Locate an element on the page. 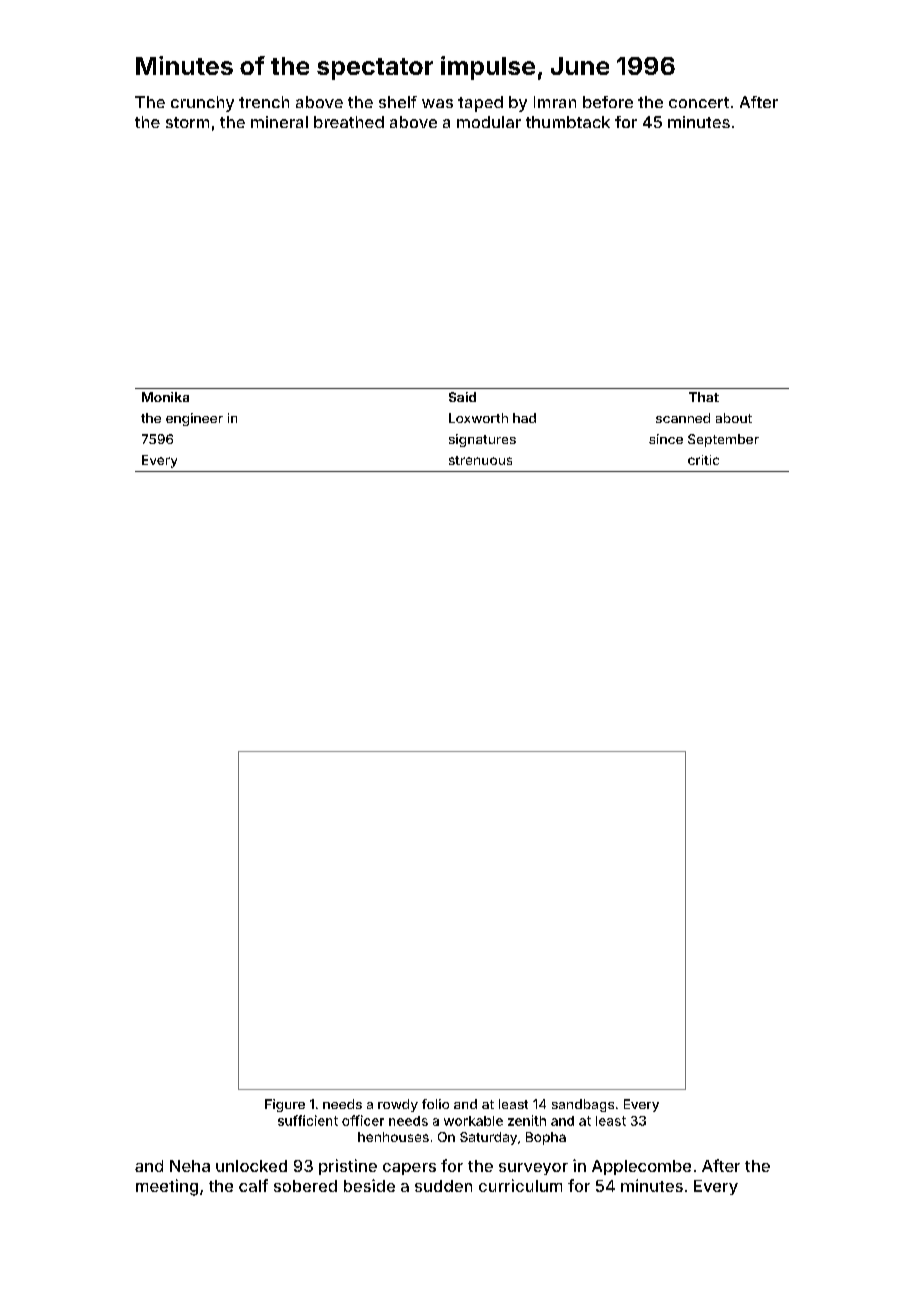 The width and height of the document is (924, 1314). Imran is located at coordinates (555, 102).
